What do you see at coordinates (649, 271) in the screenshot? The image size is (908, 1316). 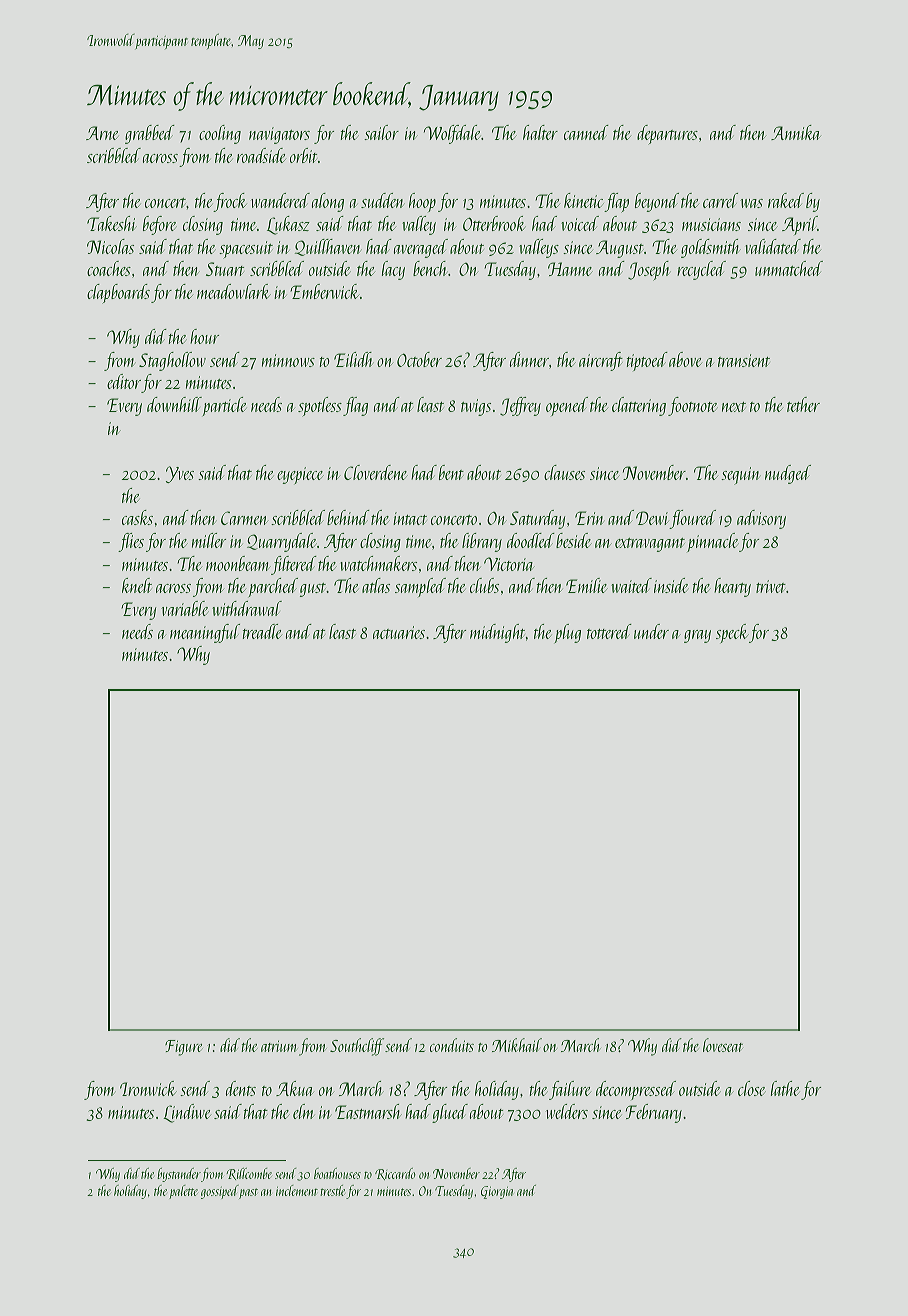 I see `Joseph` at bounding box center [649, 271].
